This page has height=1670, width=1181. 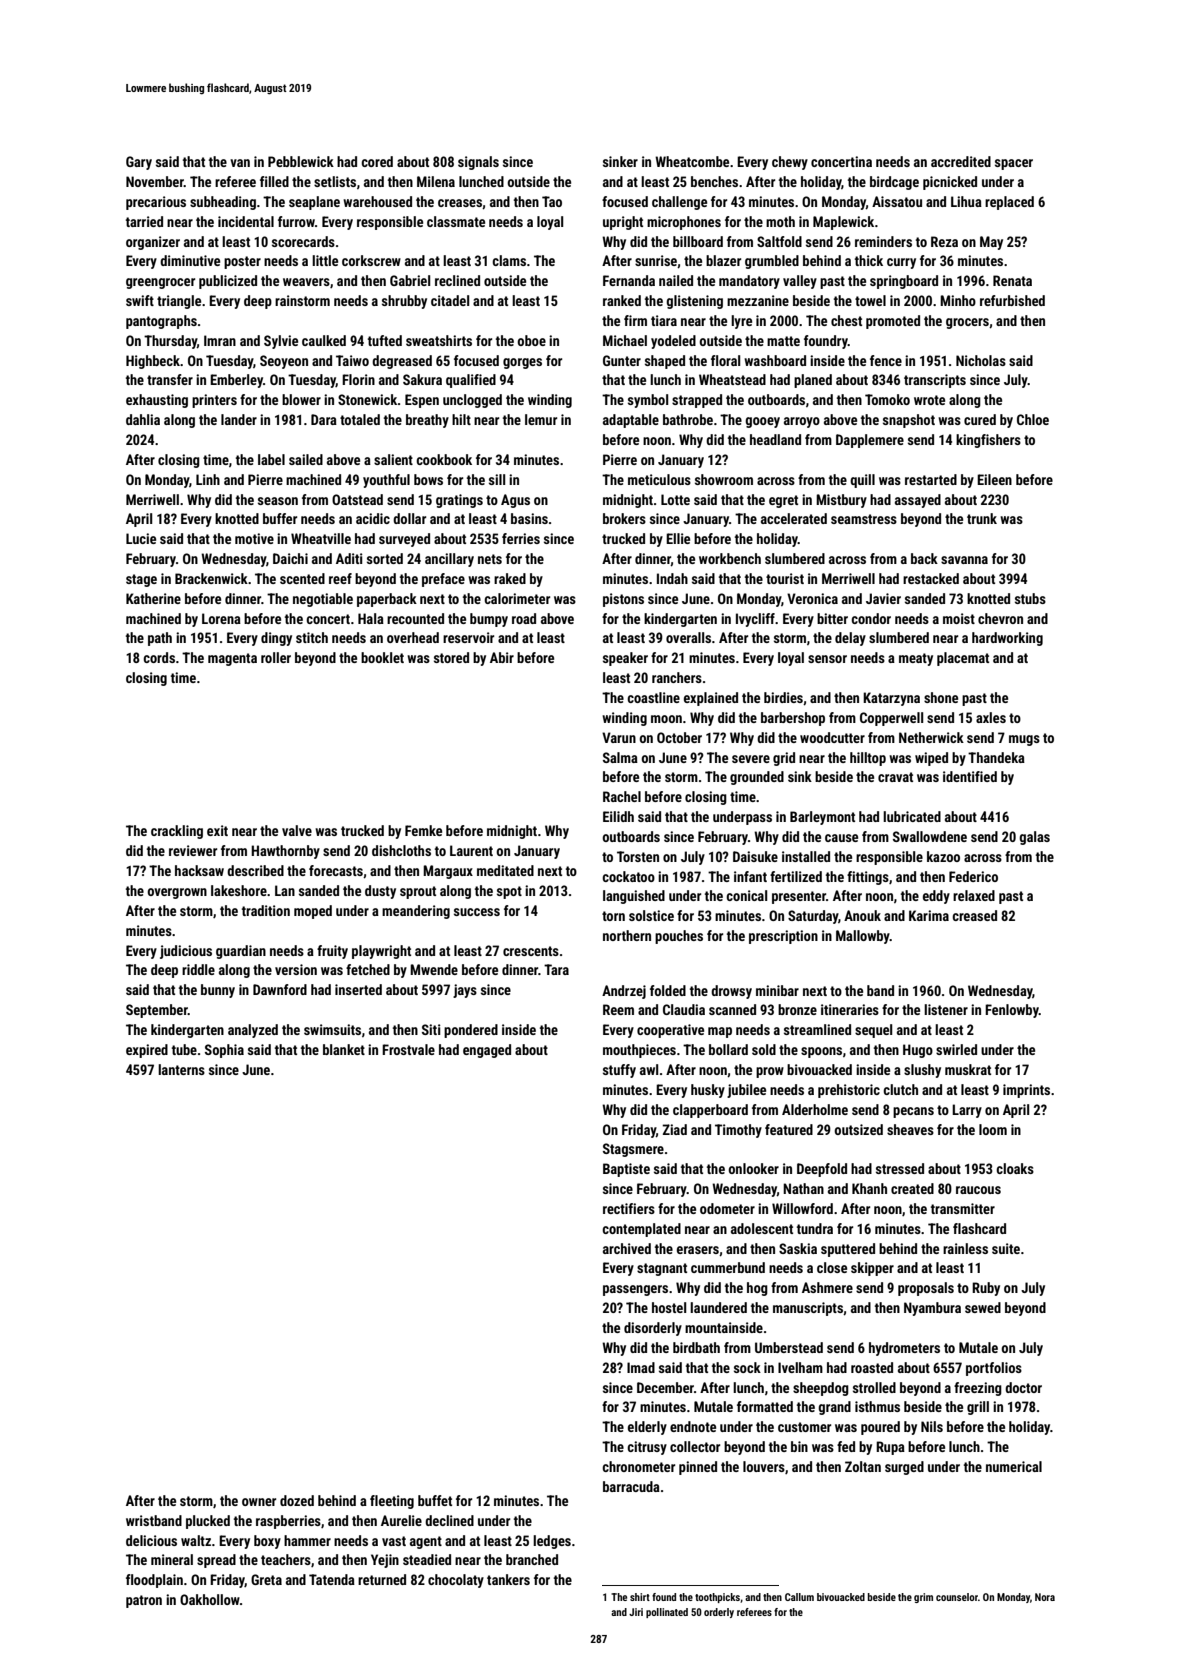 I want to click on buffet, so click(x=435, y=1500).
